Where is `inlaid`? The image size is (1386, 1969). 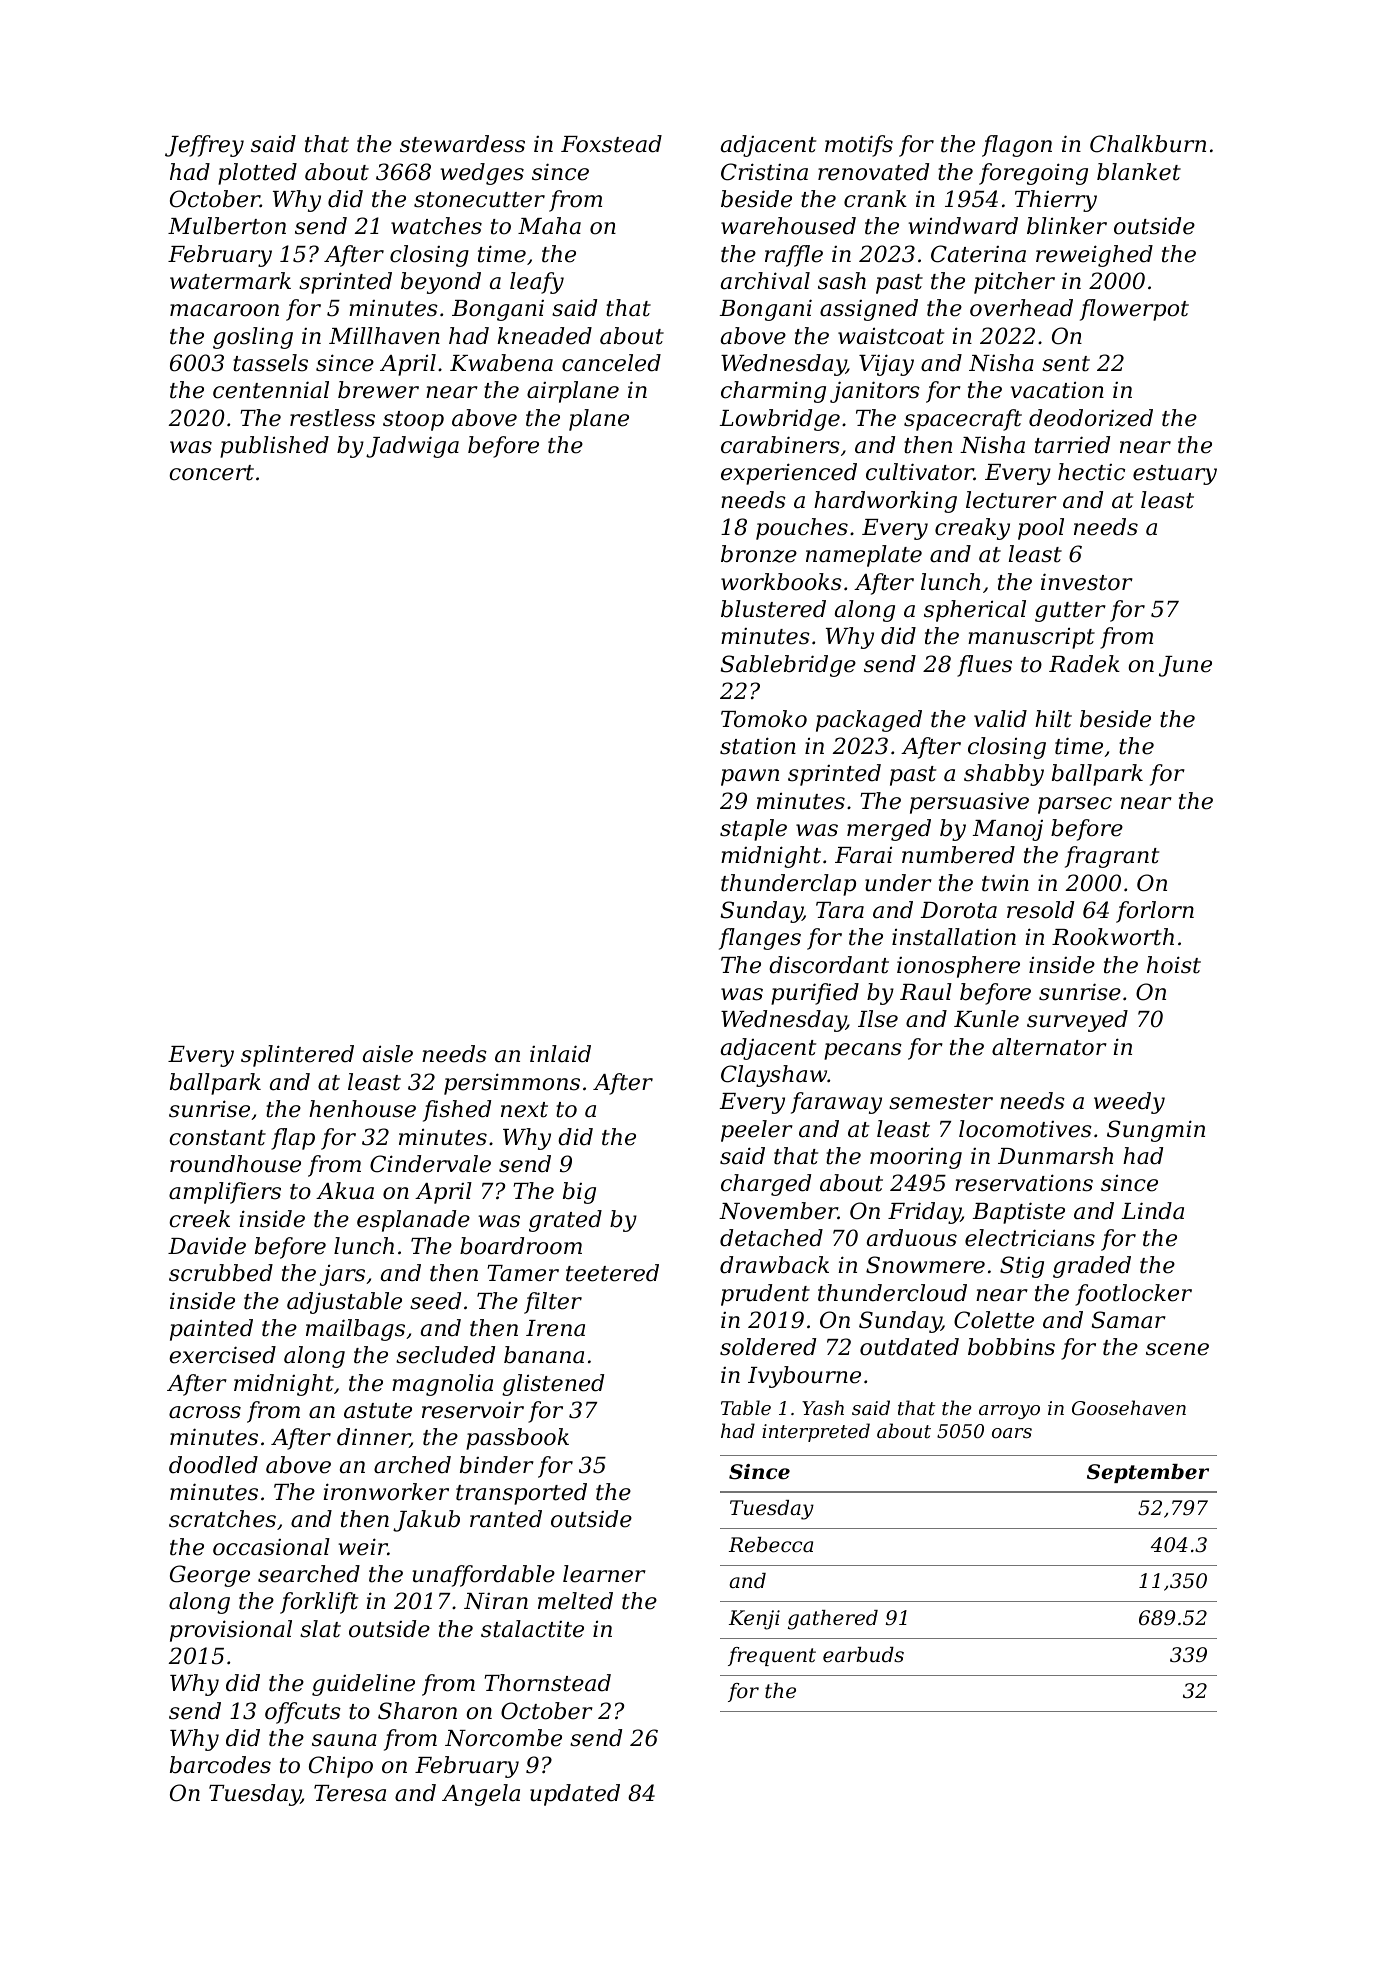 inlaid is located at coordinates (560, 1054).
